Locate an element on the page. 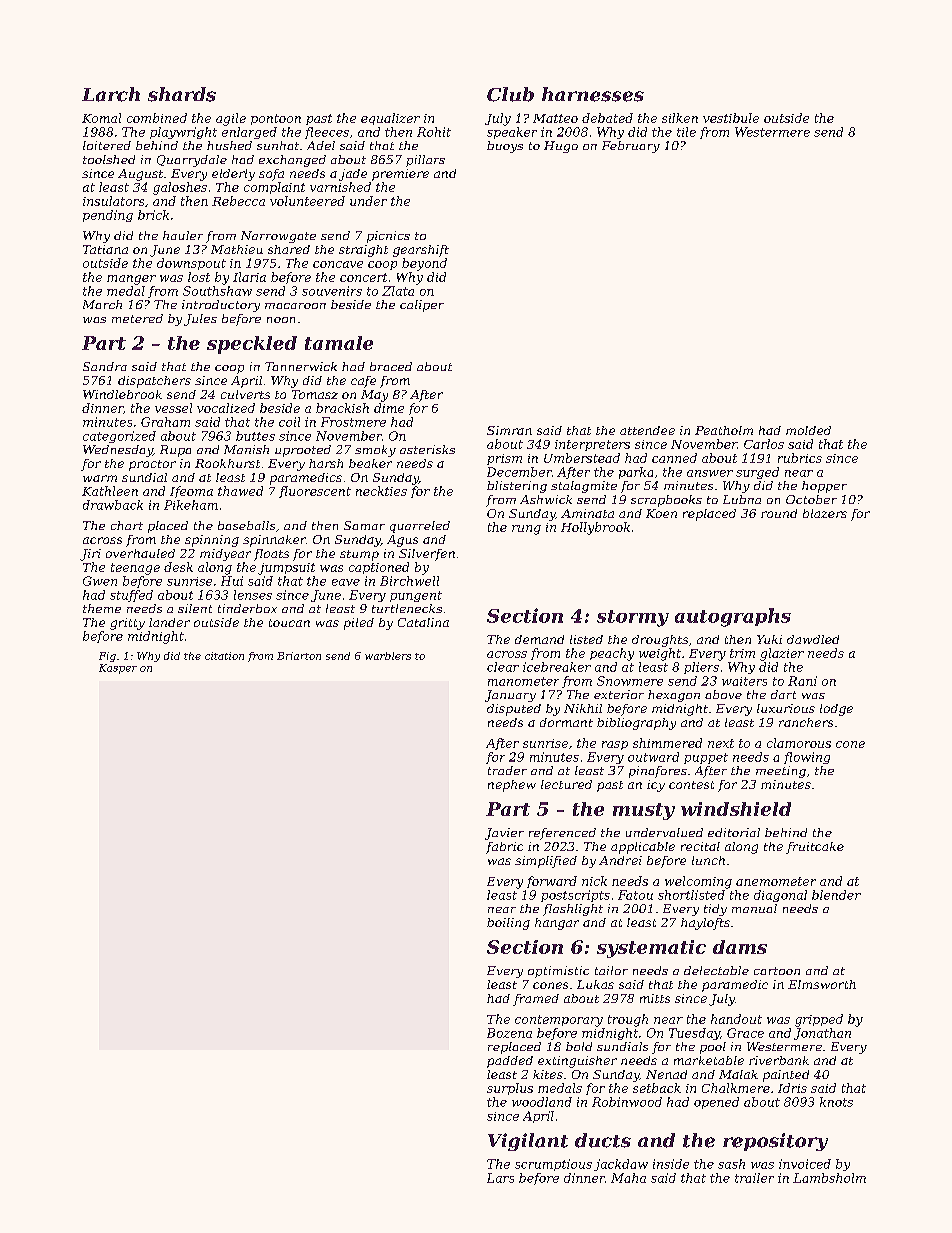 This image has width=952, height=1233. disputed is located at coordinates (514, 710).
